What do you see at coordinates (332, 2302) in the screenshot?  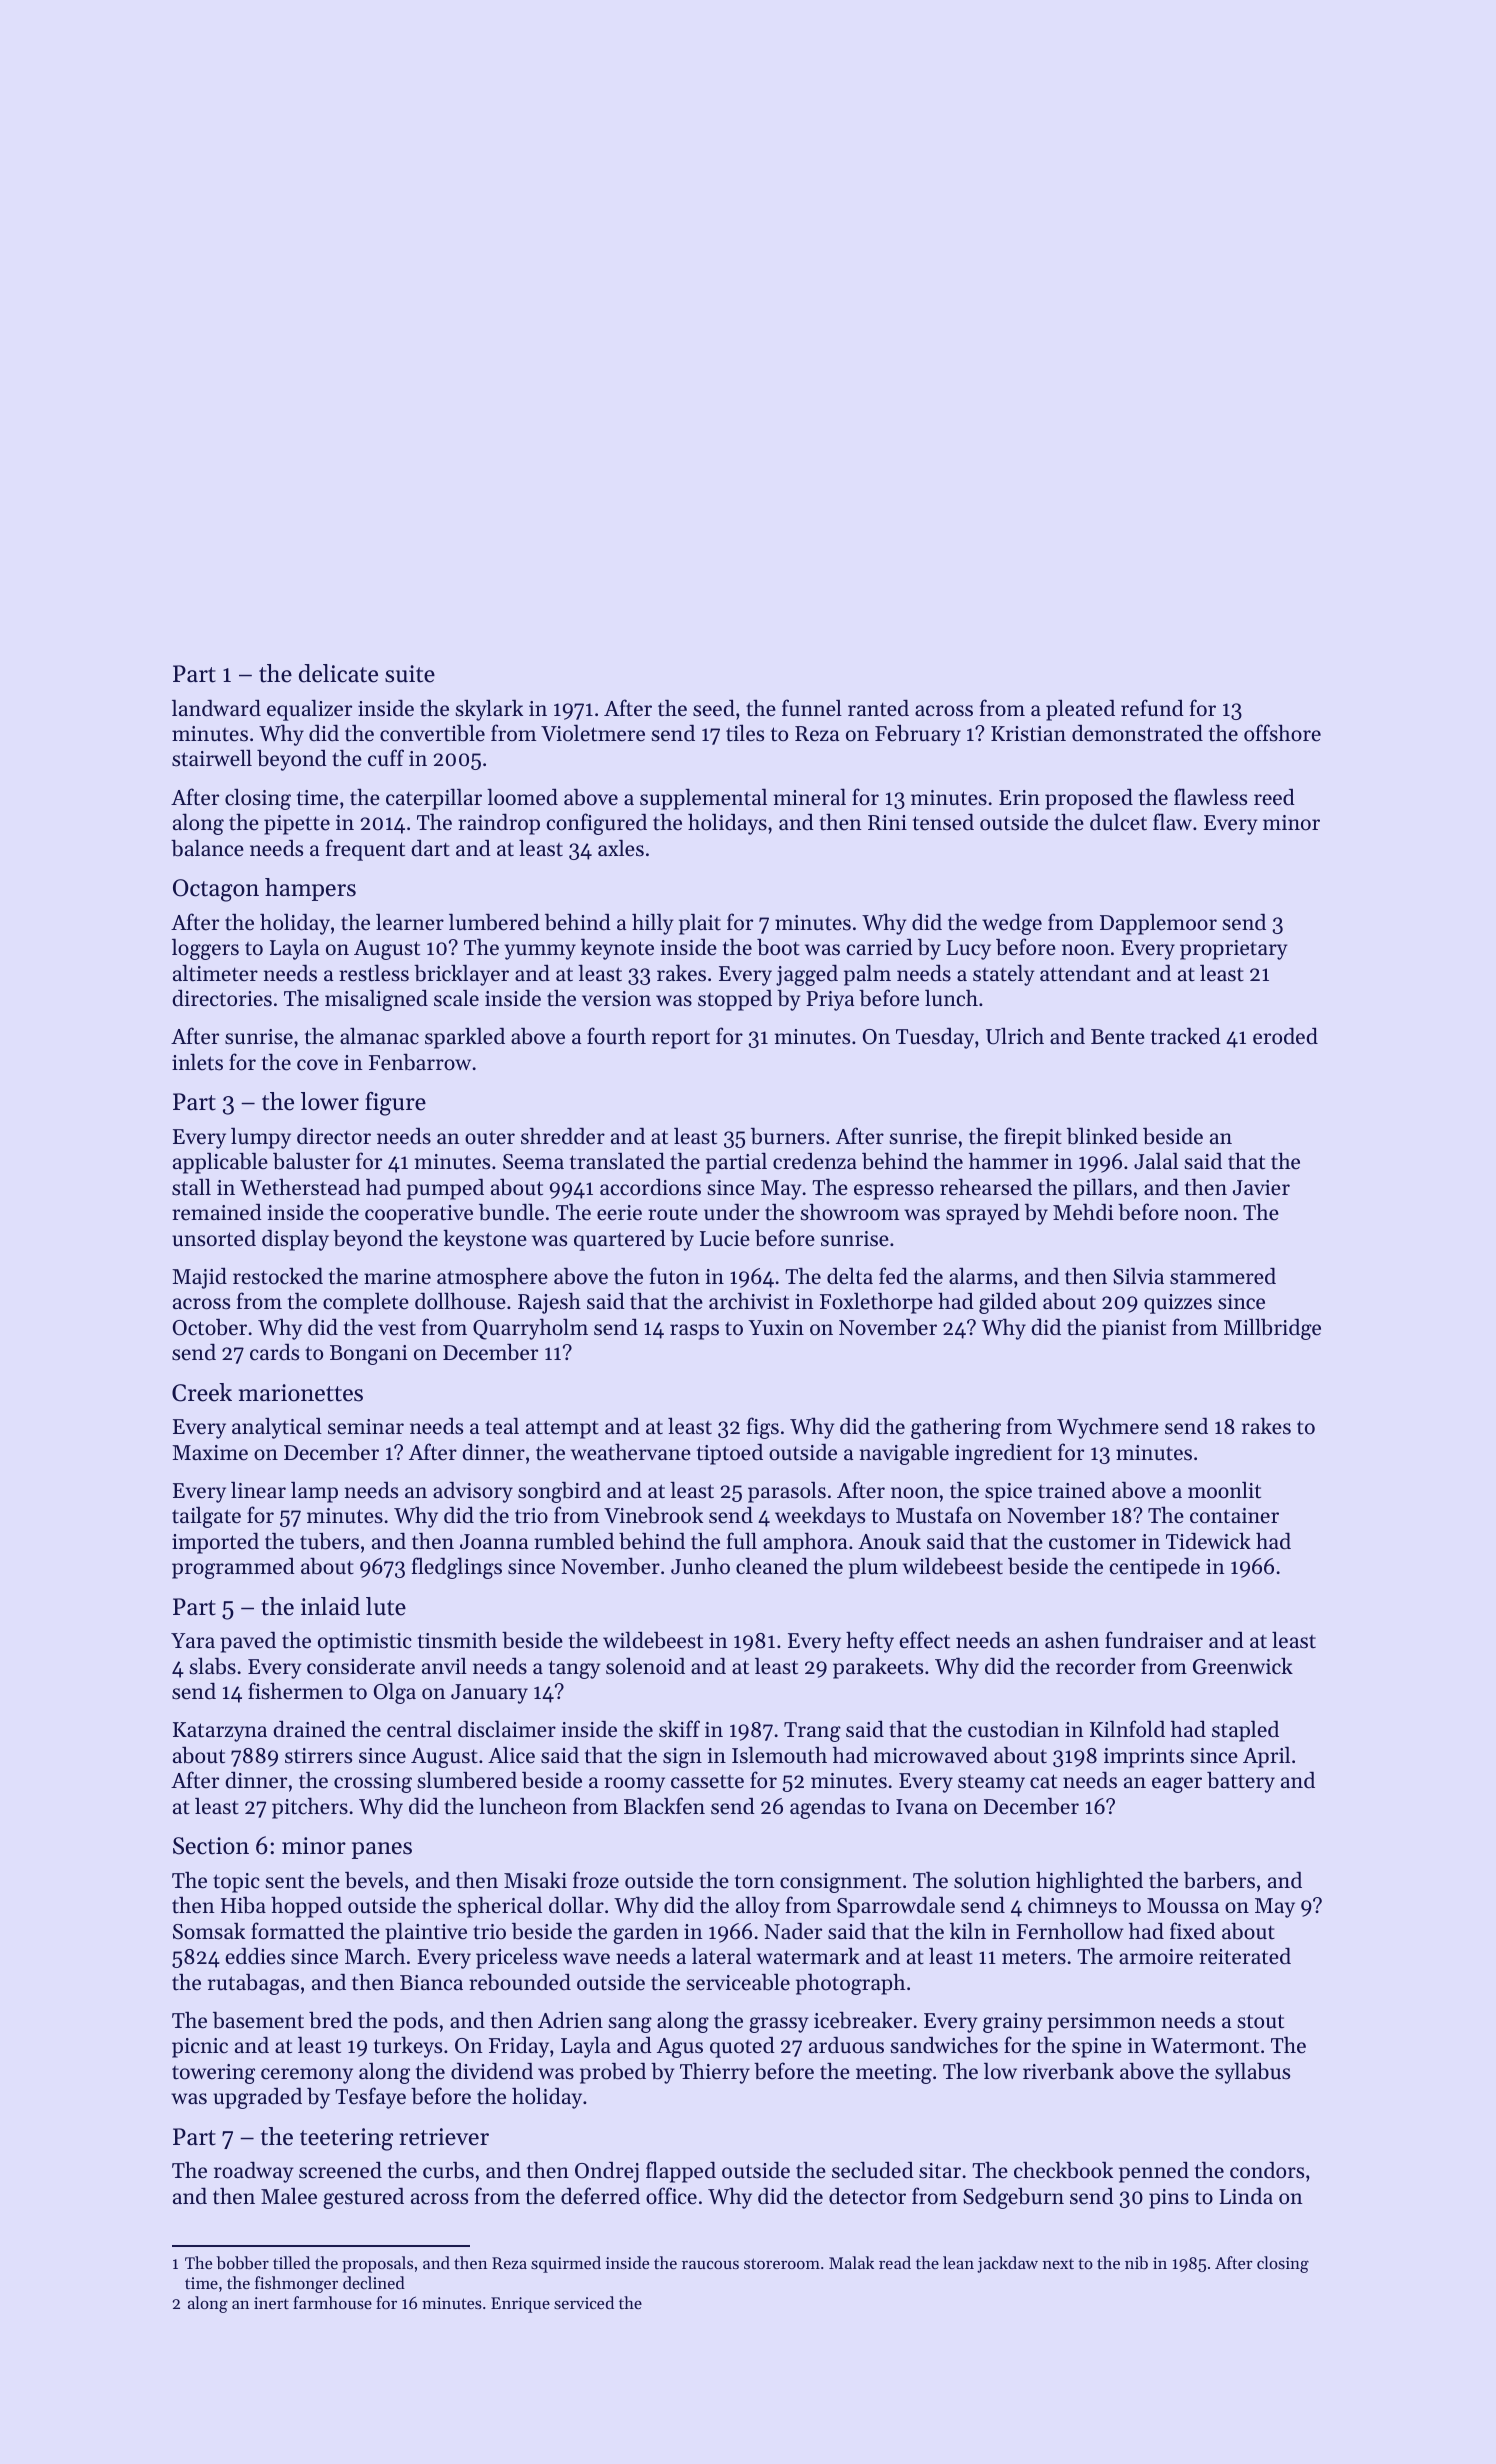 I see `farmhouse` at bounding box center [332, 2302].
